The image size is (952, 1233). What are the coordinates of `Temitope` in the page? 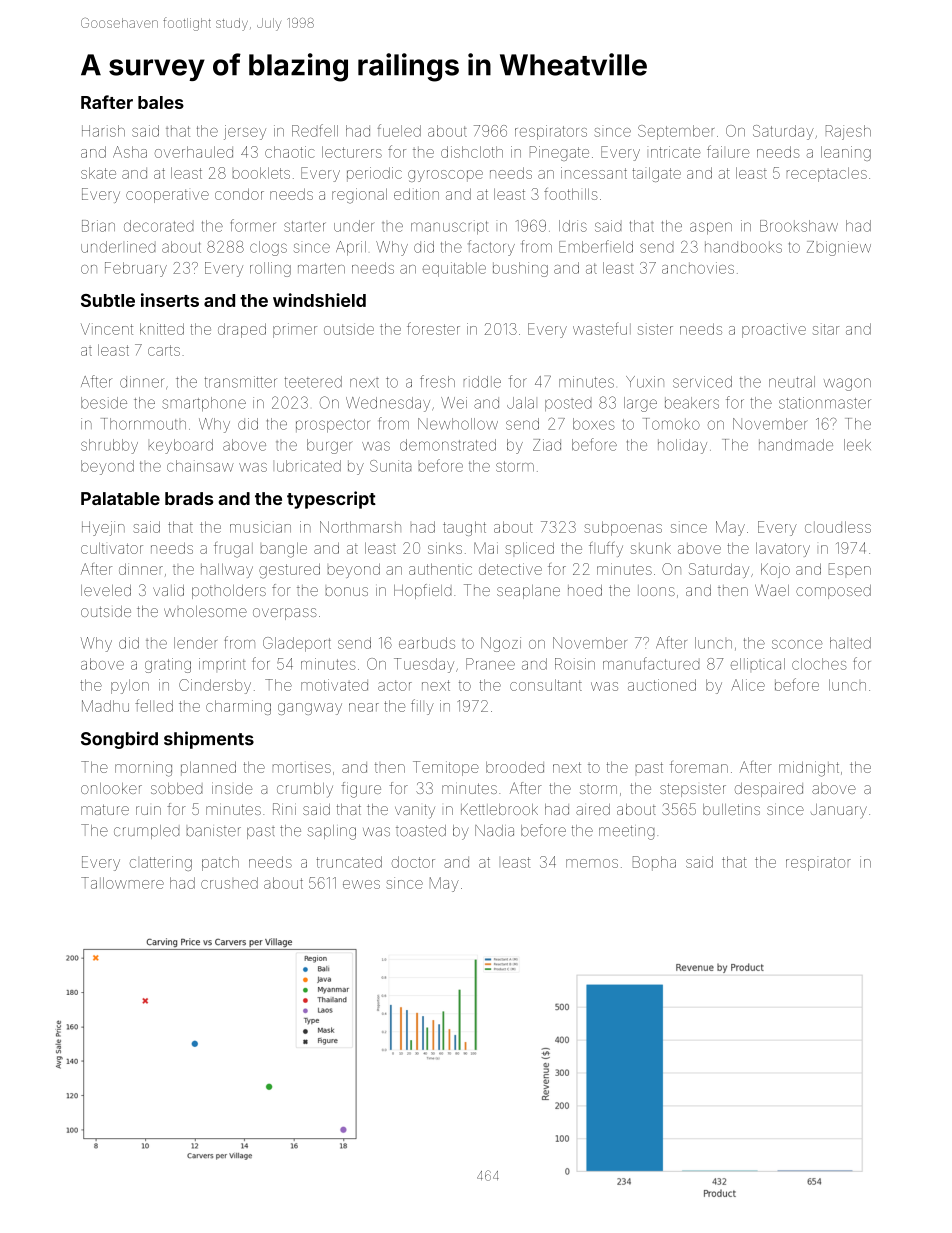 It's located at (446, 768).
